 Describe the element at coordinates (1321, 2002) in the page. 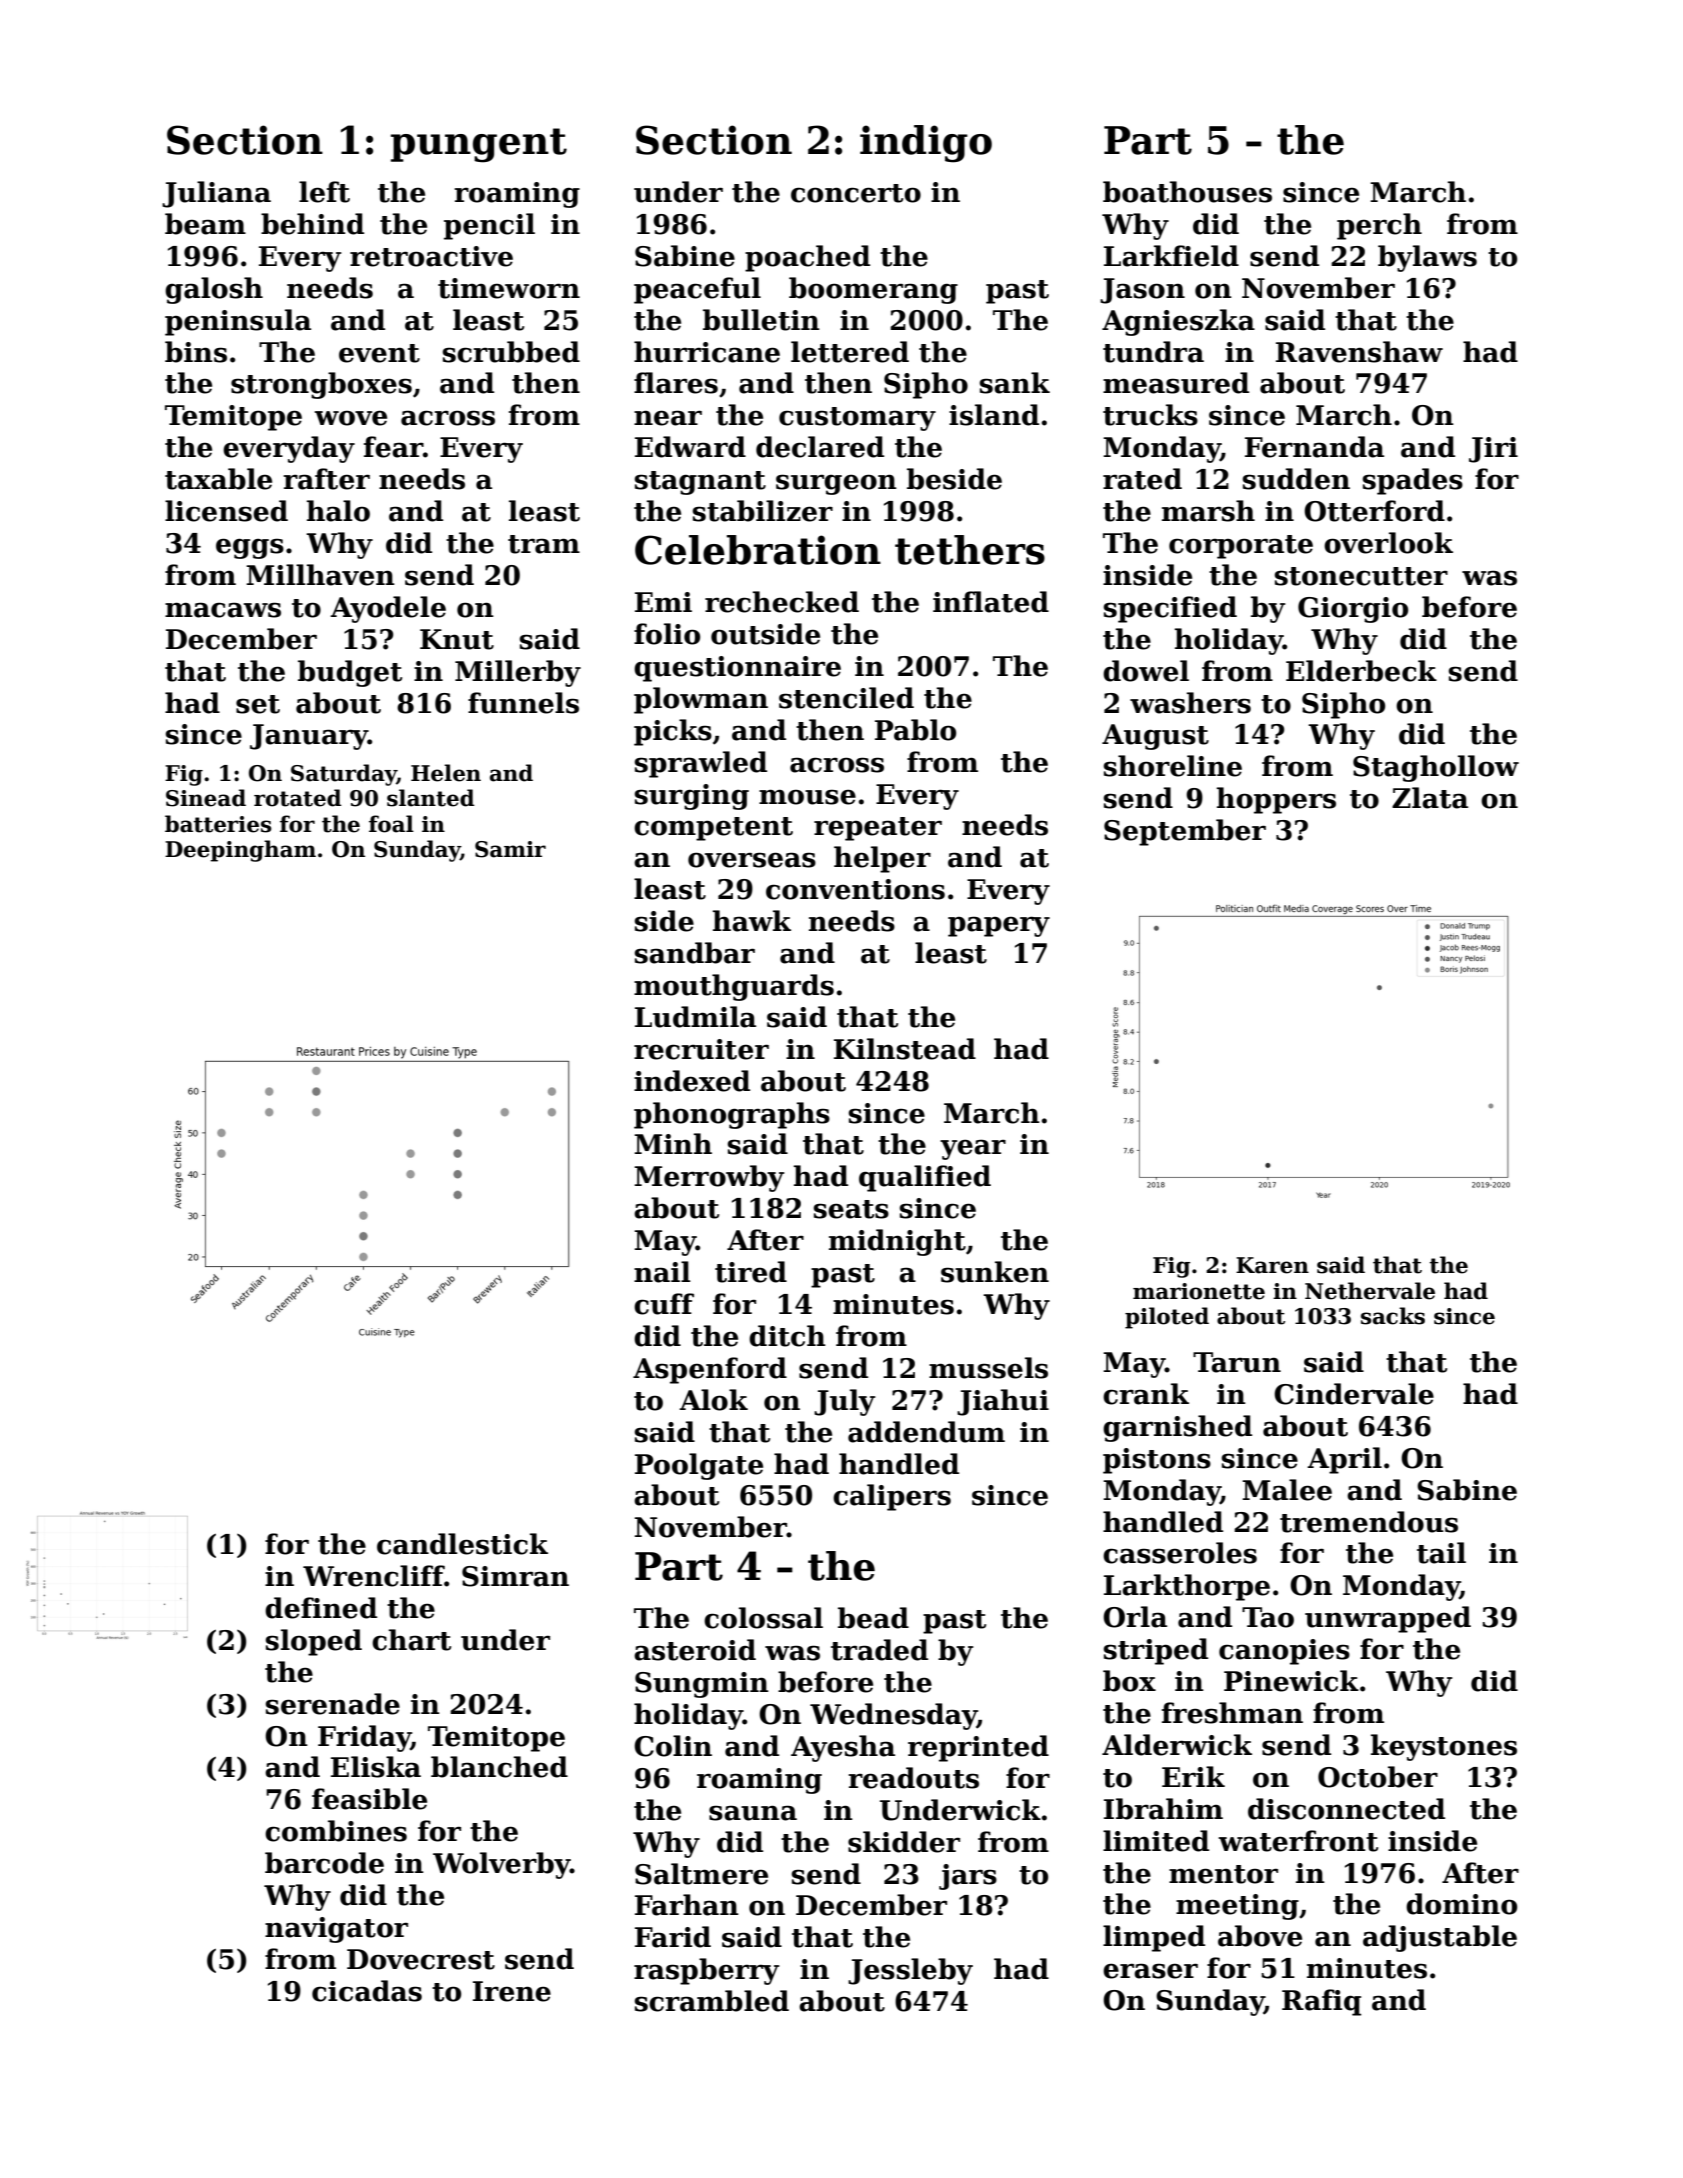

I see `Rafiq` at that location.
